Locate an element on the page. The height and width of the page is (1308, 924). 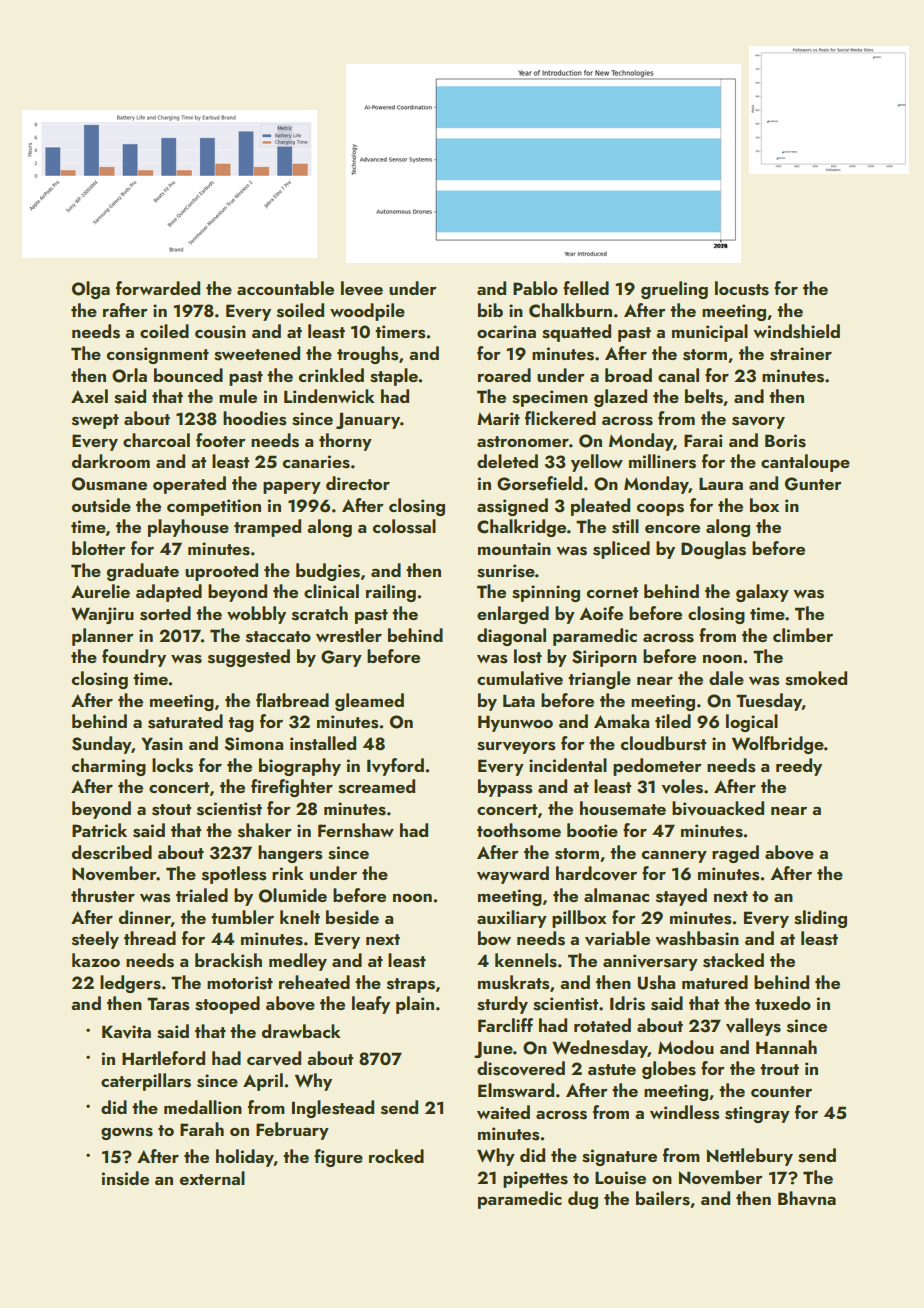
yellow is located at coordinates (597, 463).
